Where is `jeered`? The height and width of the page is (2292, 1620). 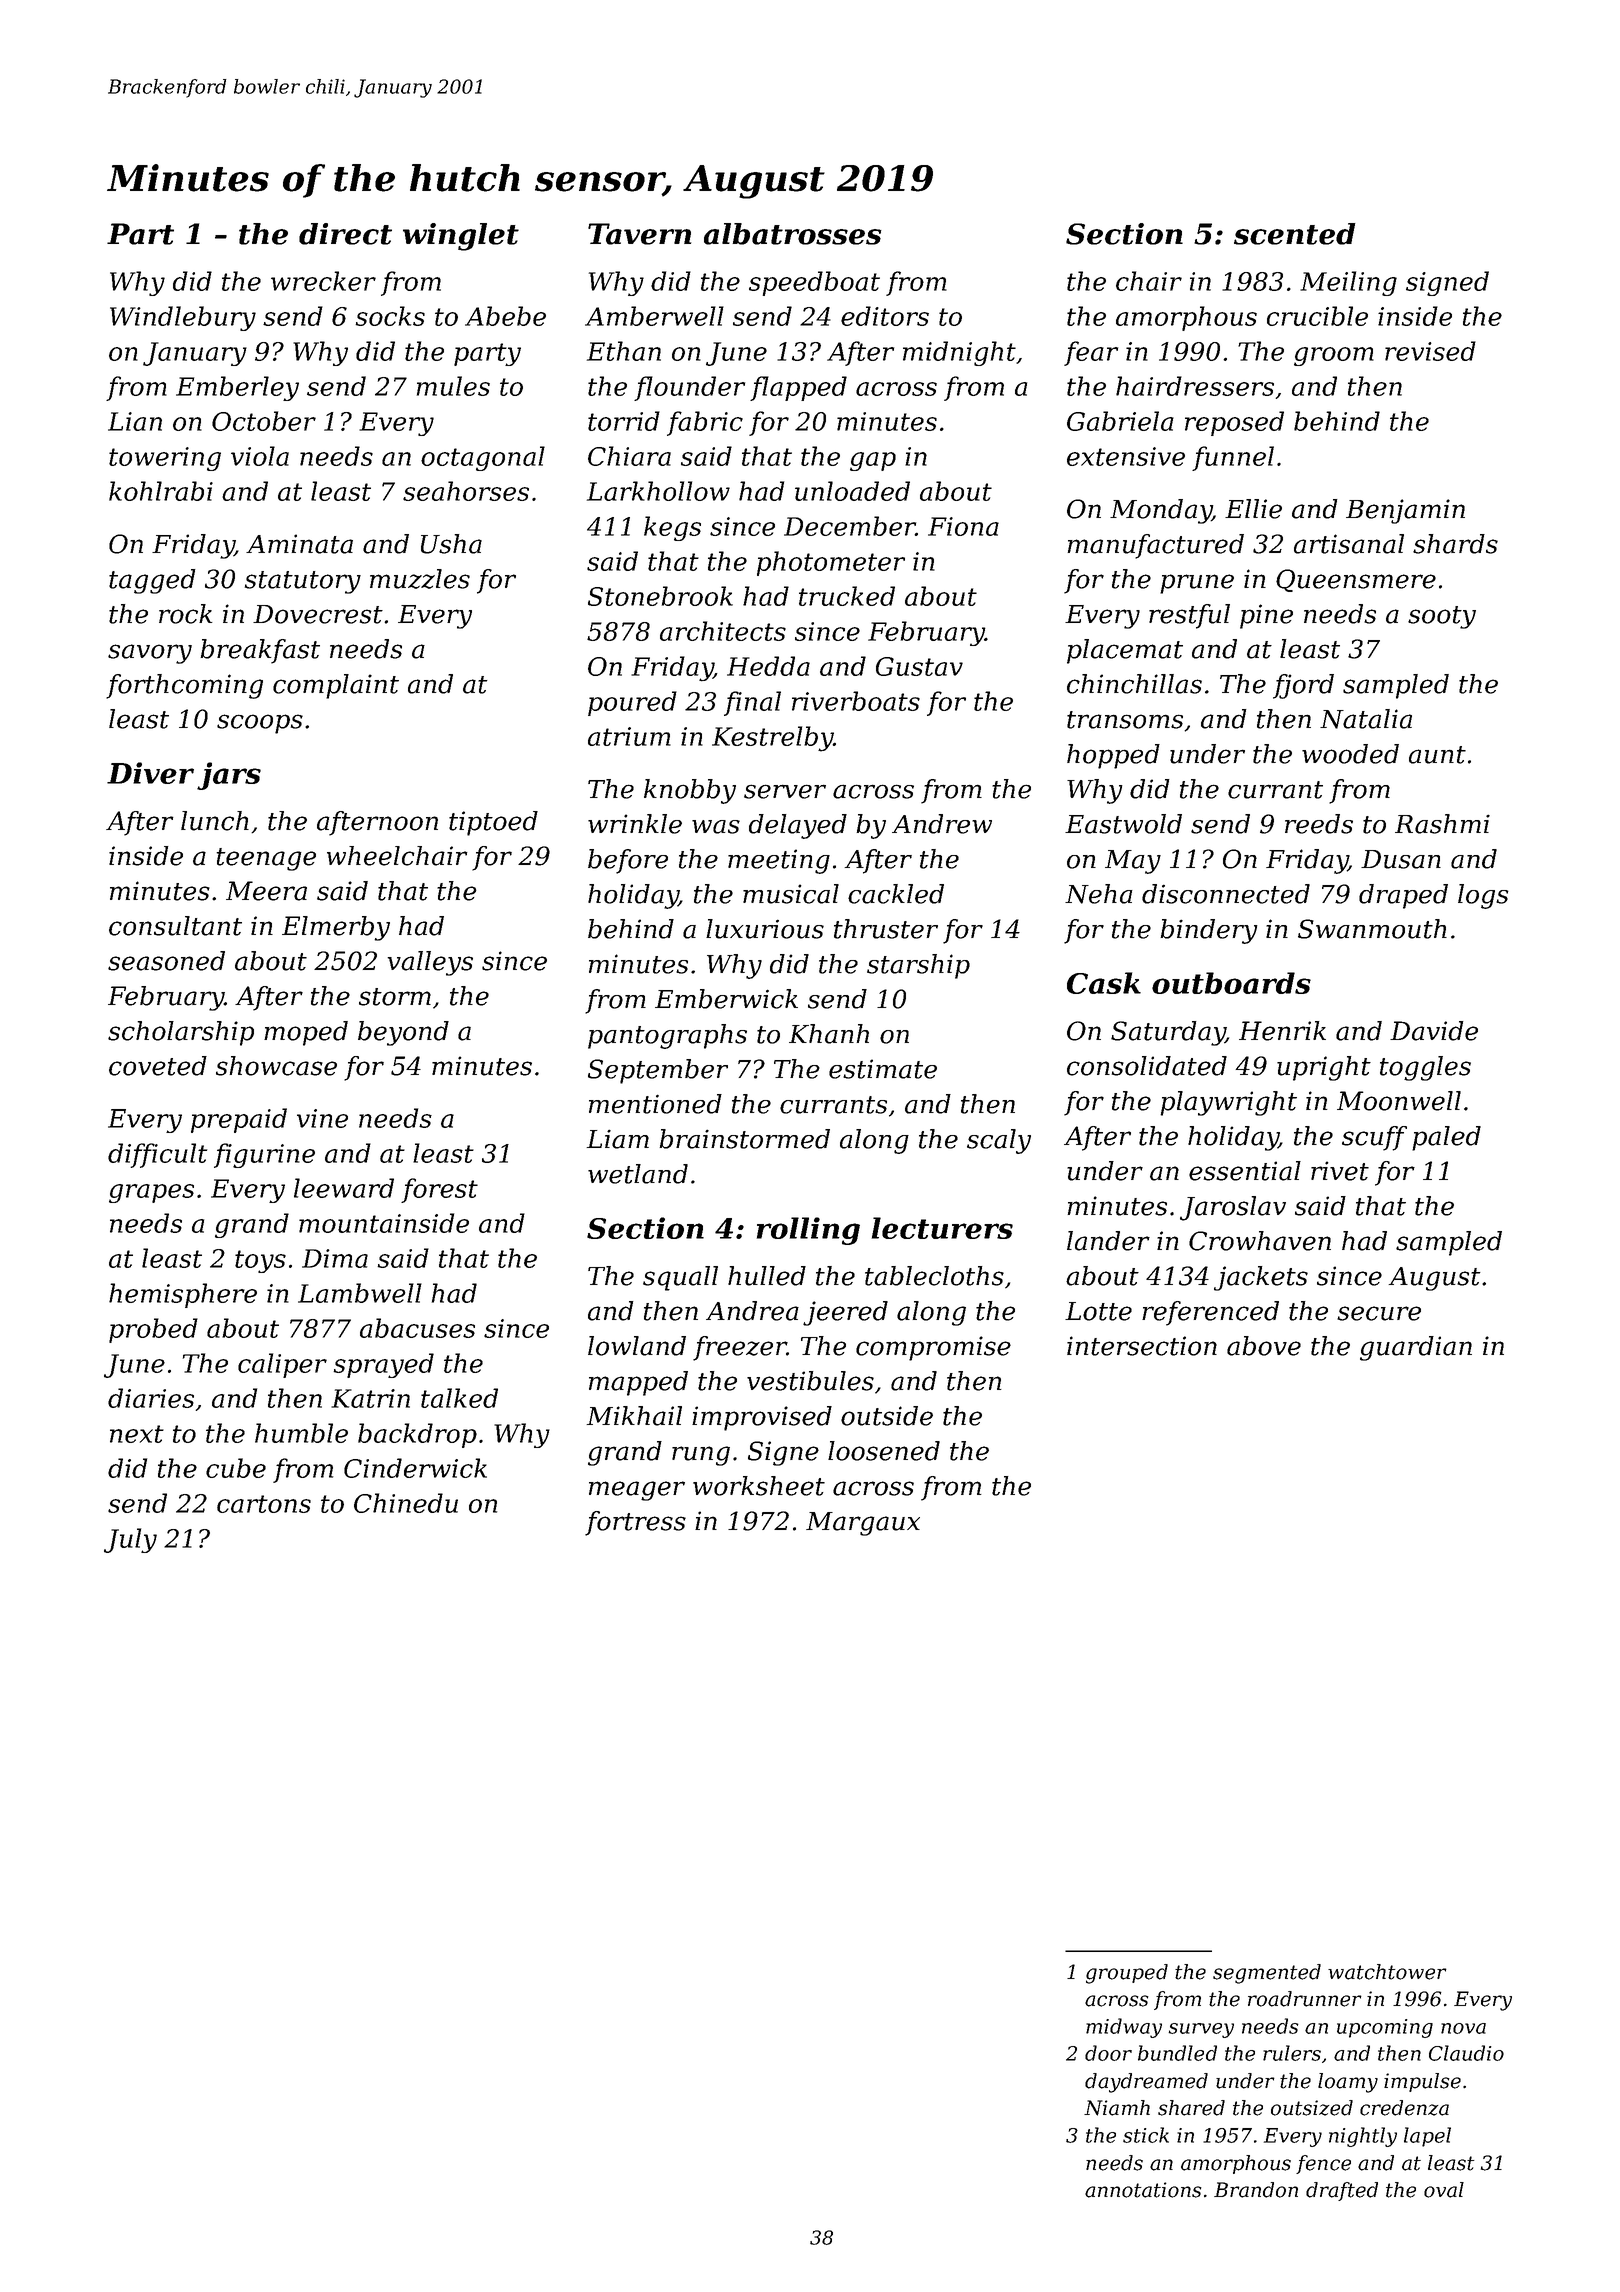 jeered is located at coordinates (845, 1313).
